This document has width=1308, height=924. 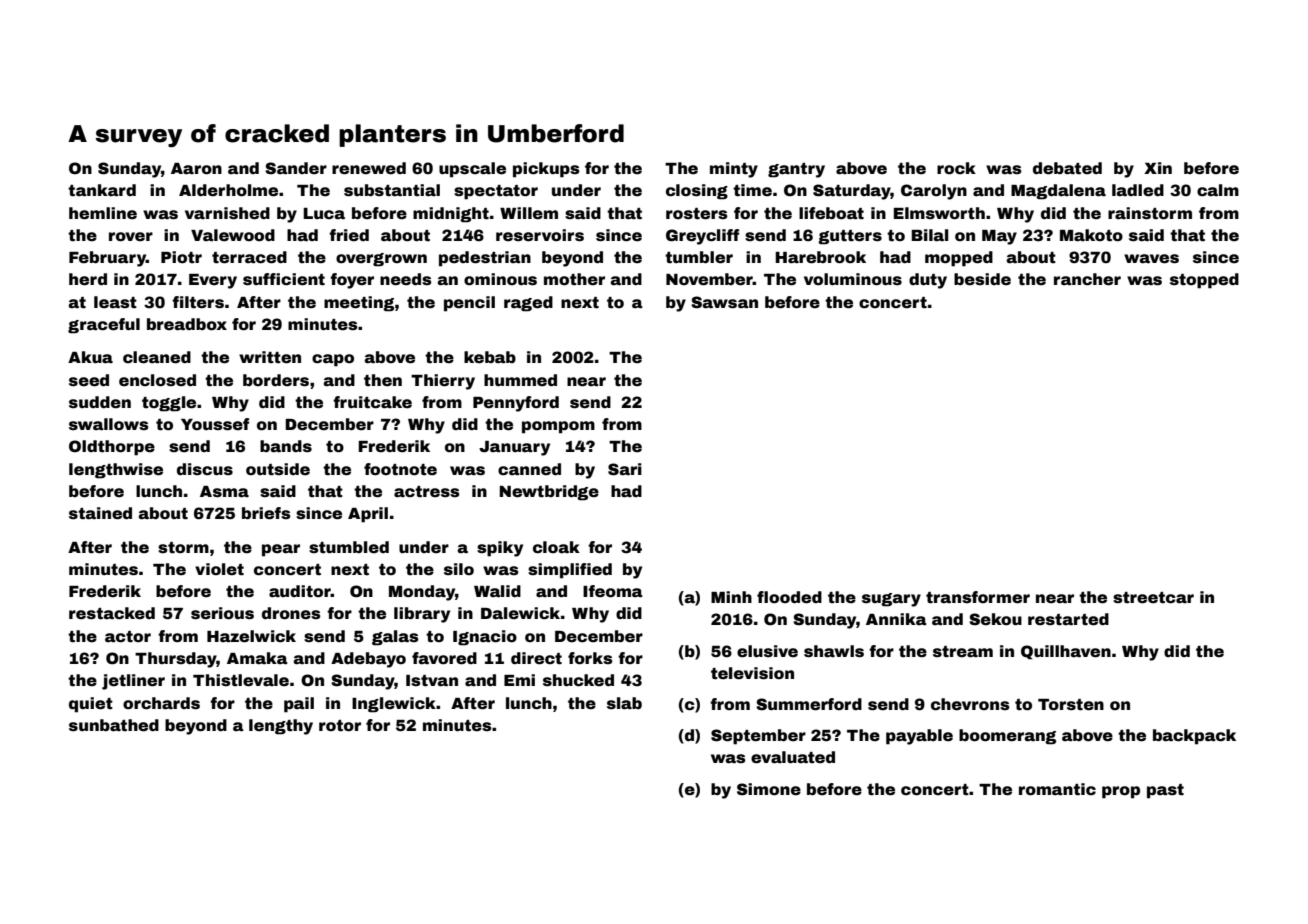 I want to click on kebab, so click(x=490, y=357).
